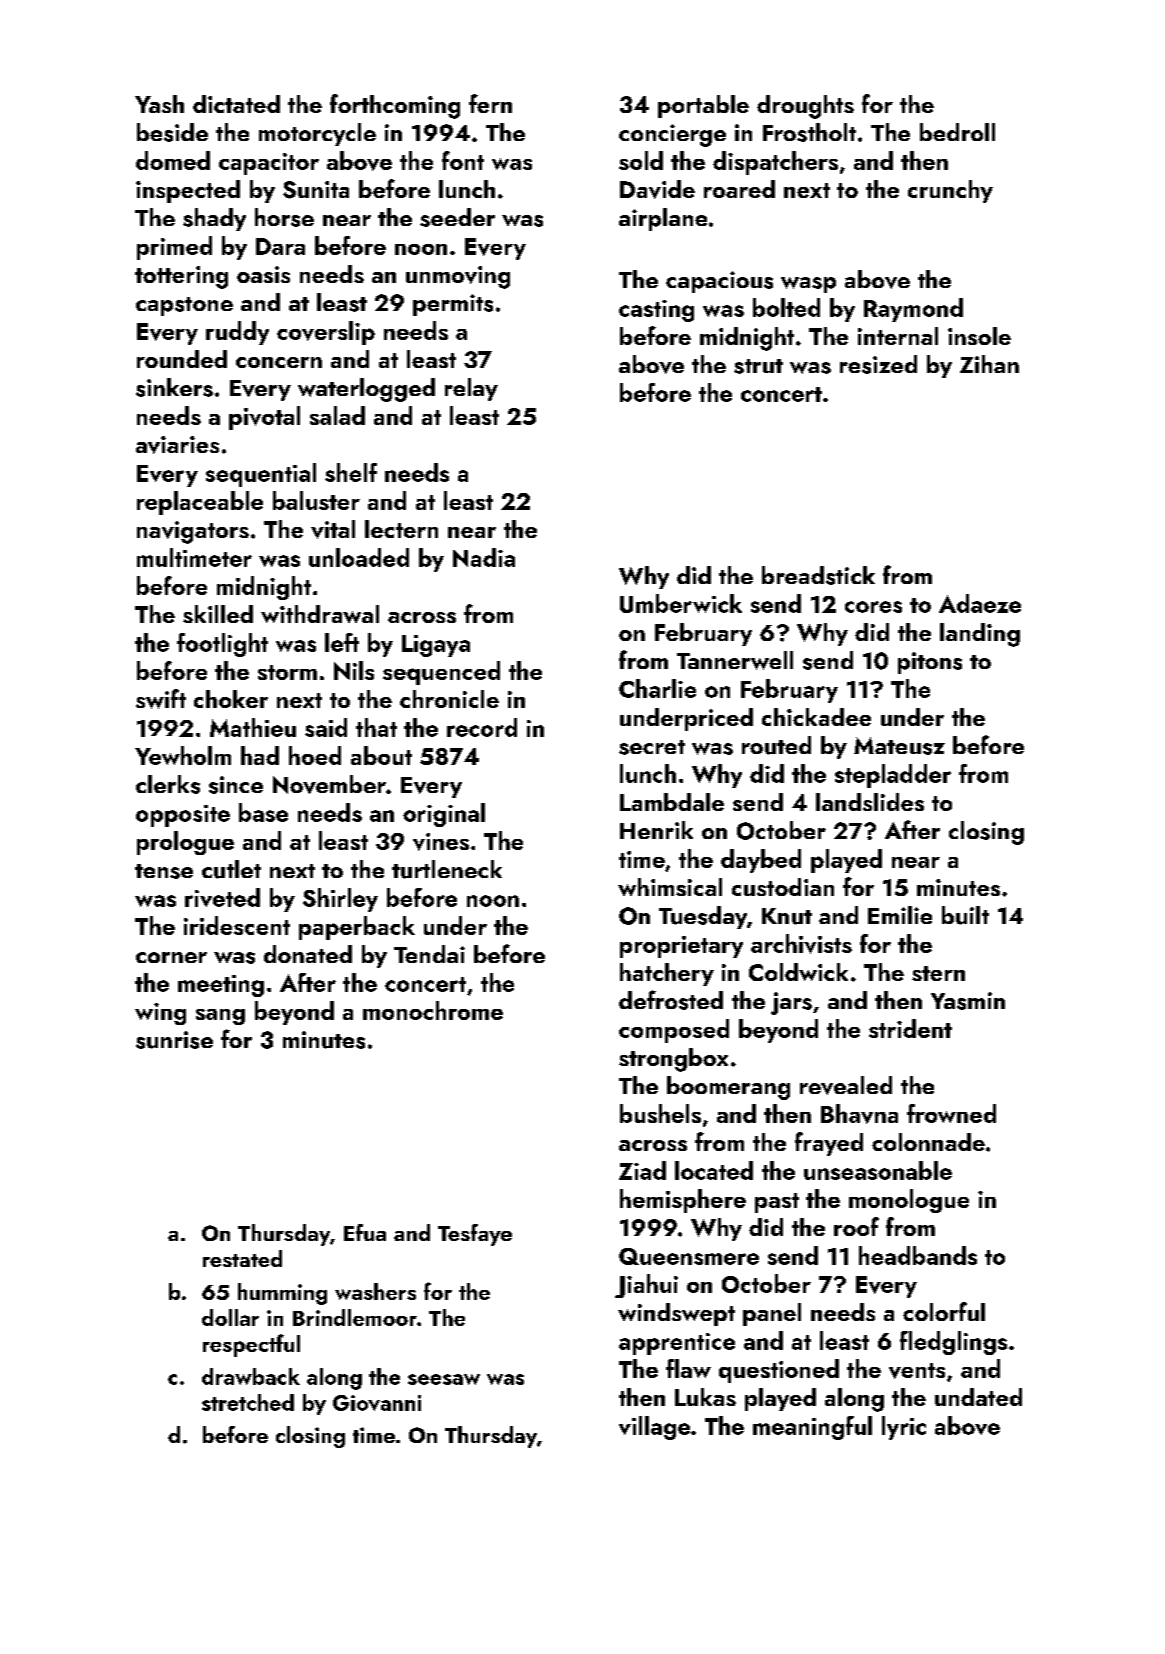 This page has width=1165, height=1654. I want to click on oasis, so click(263, 274).
